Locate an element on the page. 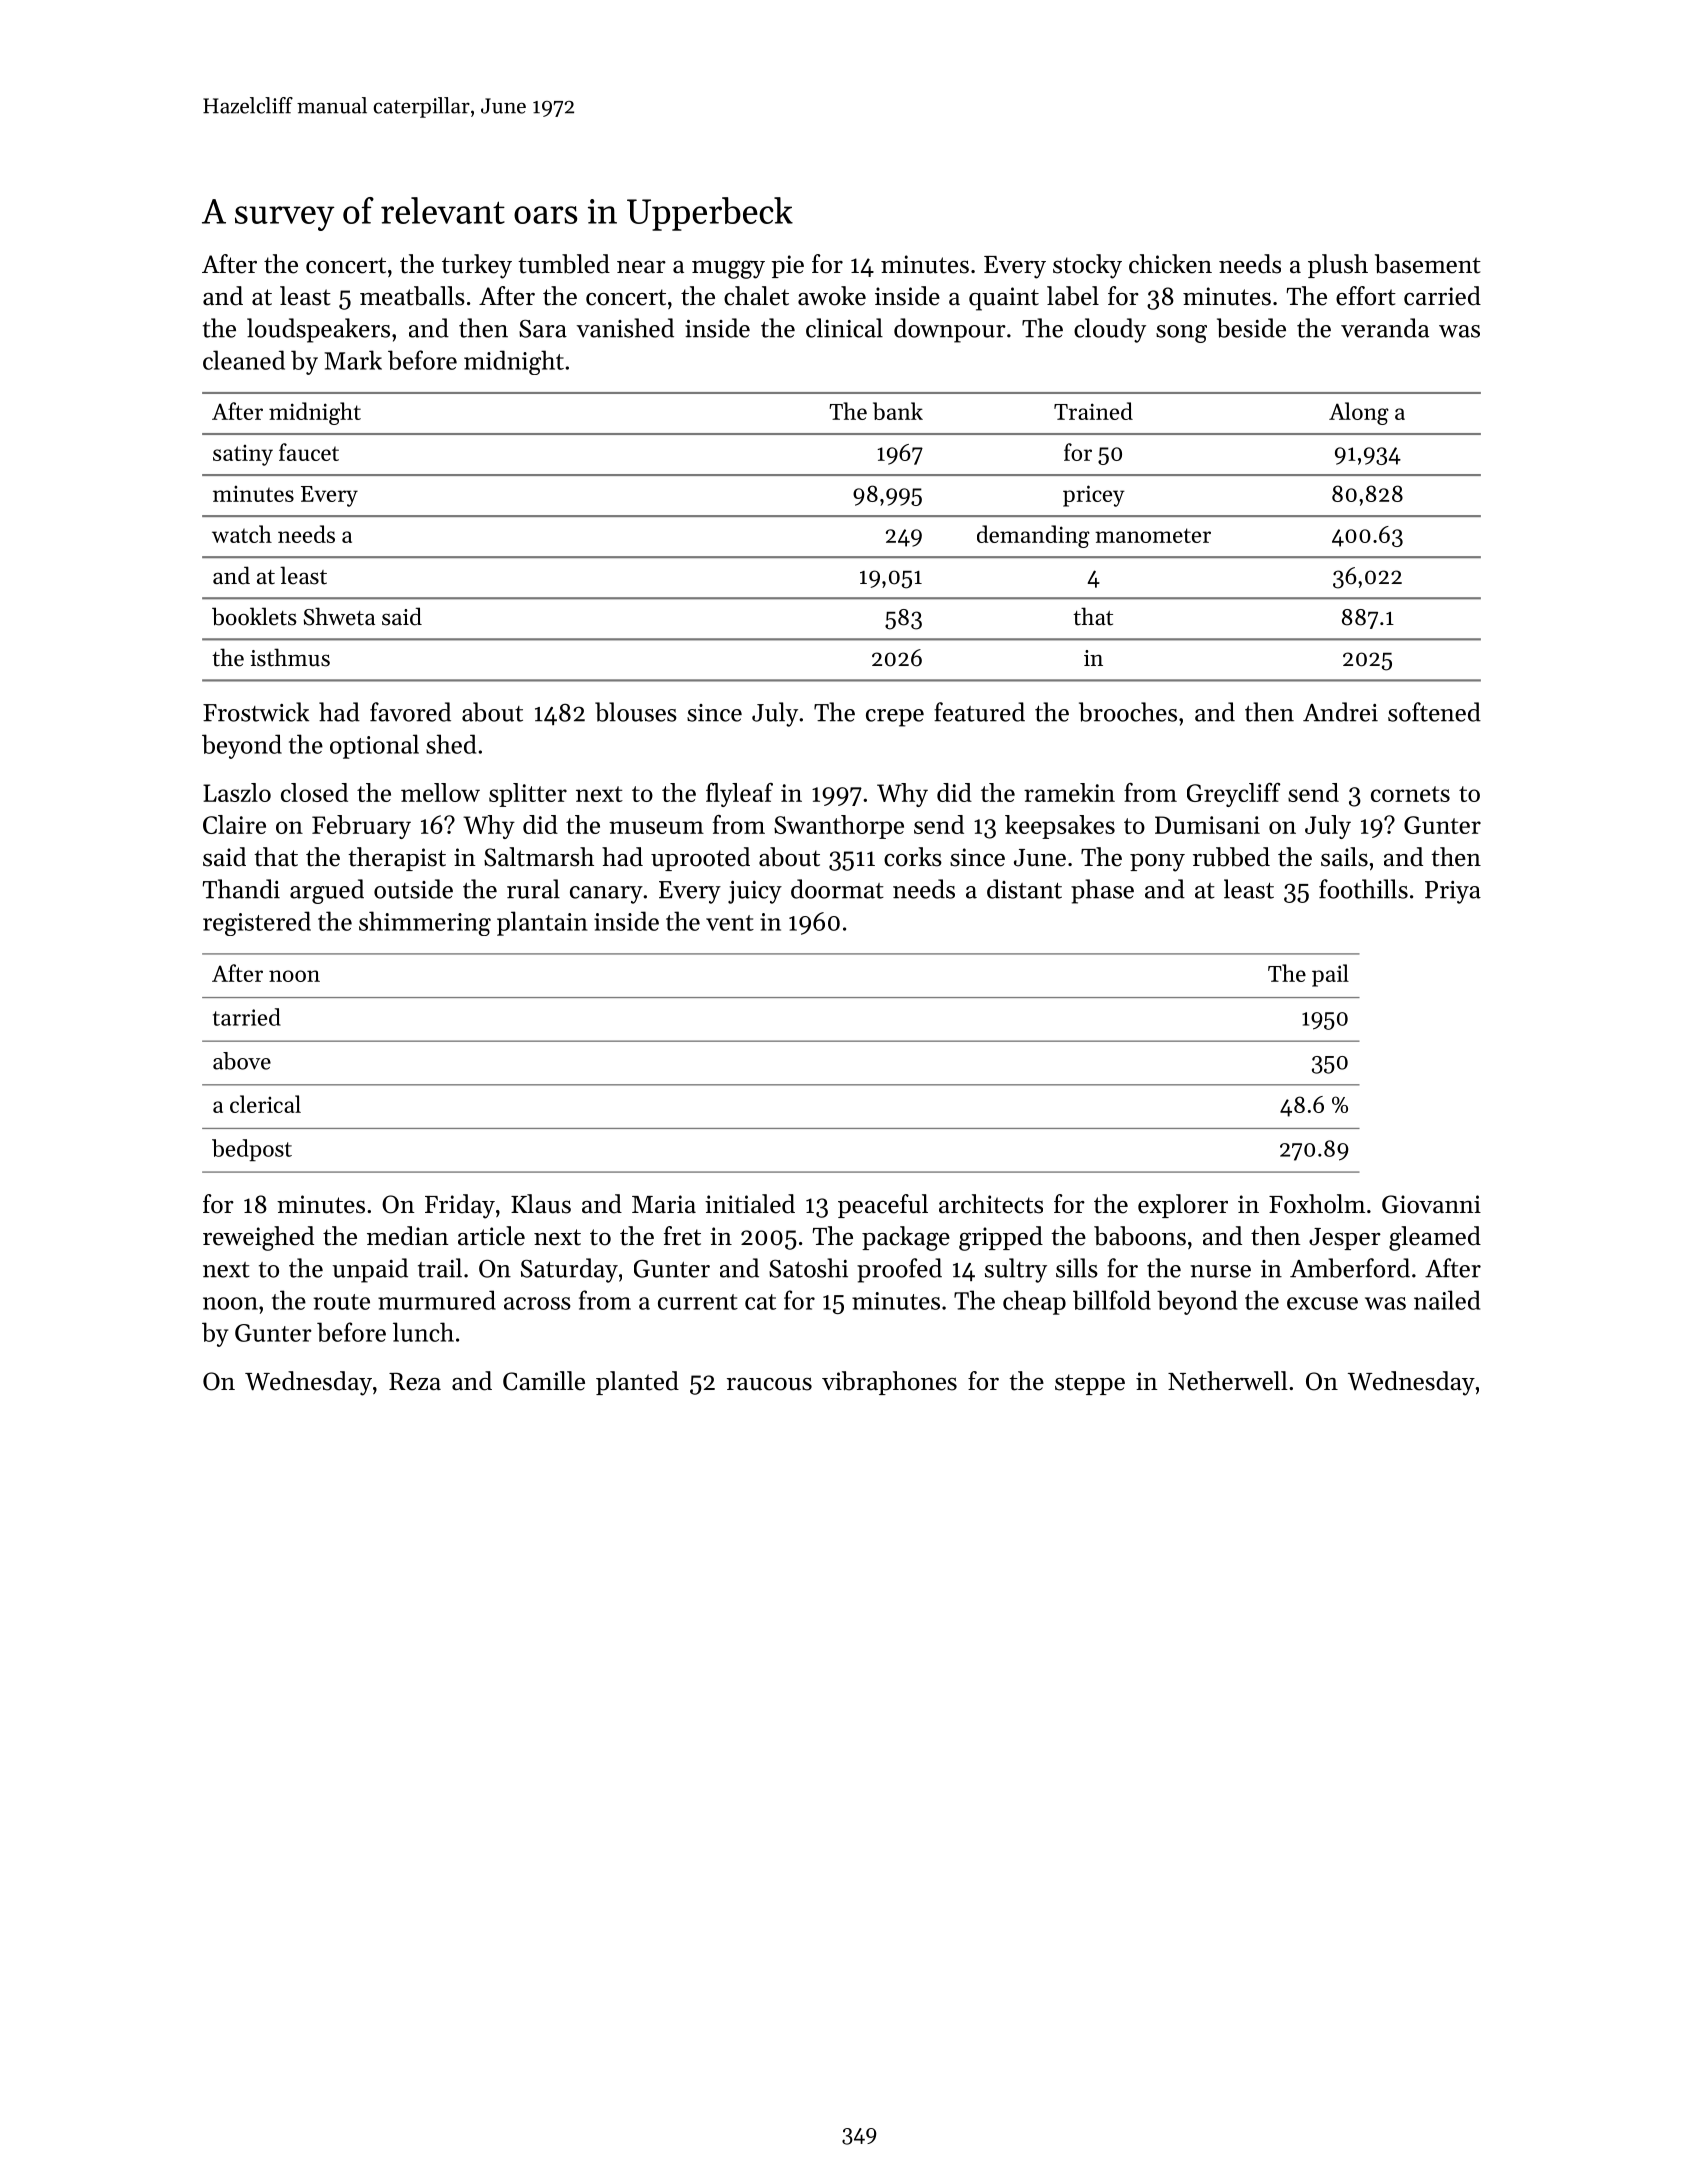 The height and width of the document is (2178, 1683). therapist is located at coordinates (397, 859).
